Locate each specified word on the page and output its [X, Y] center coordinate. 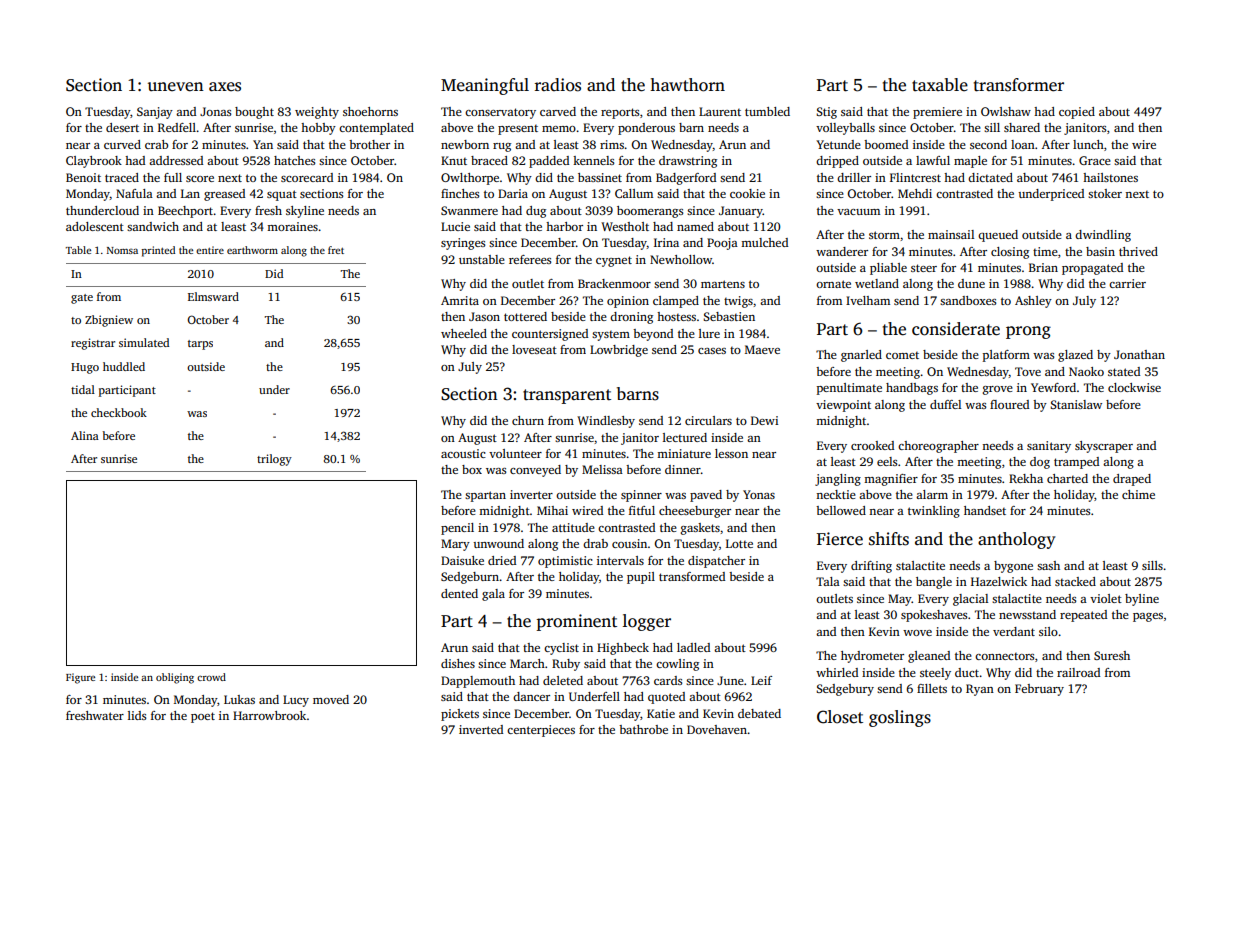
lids [137, 715]
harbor [564, 226]
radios [558, 85]
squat [282, 195]
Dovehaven [717, 729]
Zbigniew [109, 321]
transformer [1019, 85]
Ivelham [868, 300]
